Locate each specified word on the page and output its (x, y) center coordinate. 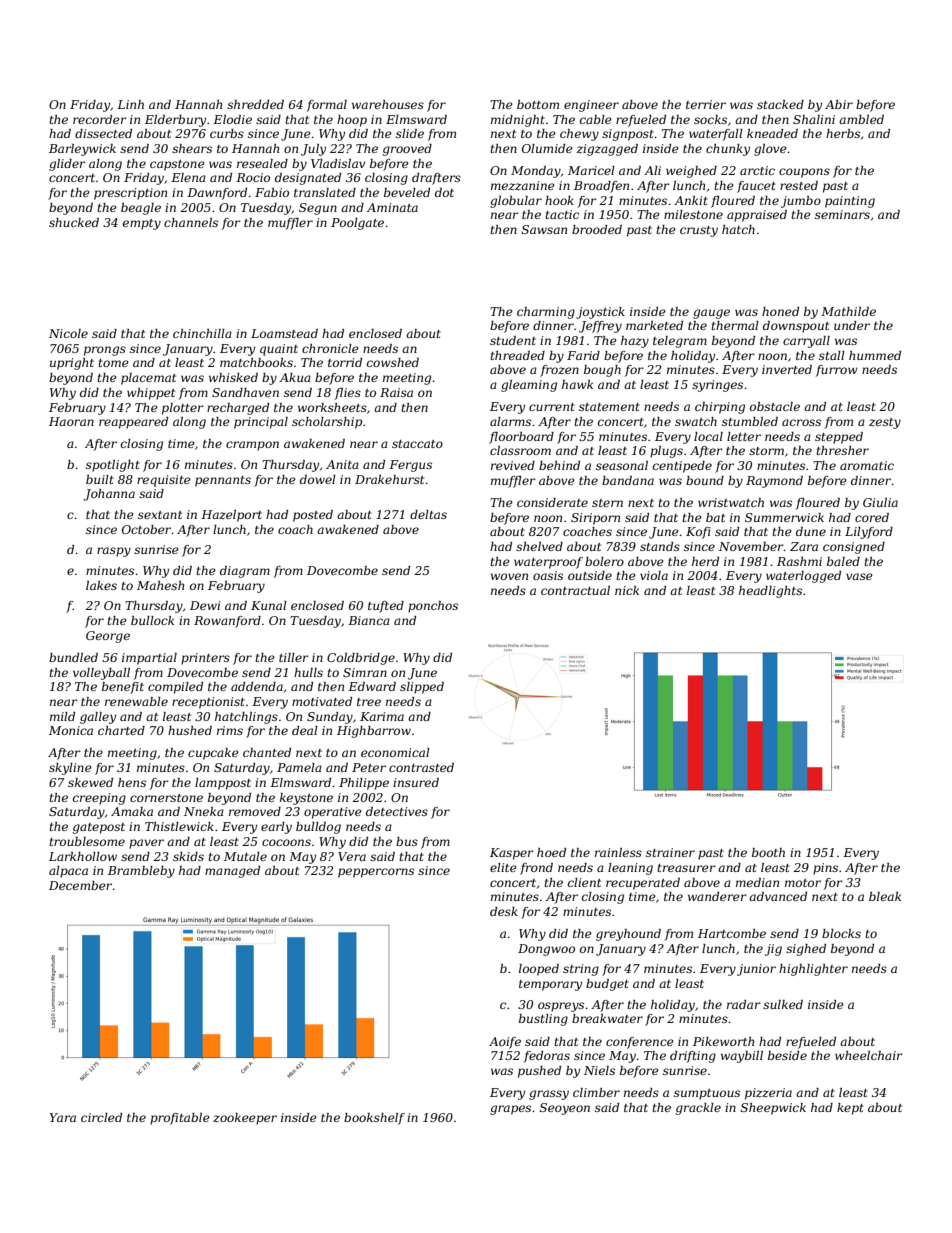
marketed (654, 325)
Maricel (591, 170)
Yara (62, 1117)
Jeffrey (600, 327)
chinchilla (202, 333)
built (100, 479)
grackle (698, 1109)
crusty (699, 231)
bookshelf (374, 1119)
